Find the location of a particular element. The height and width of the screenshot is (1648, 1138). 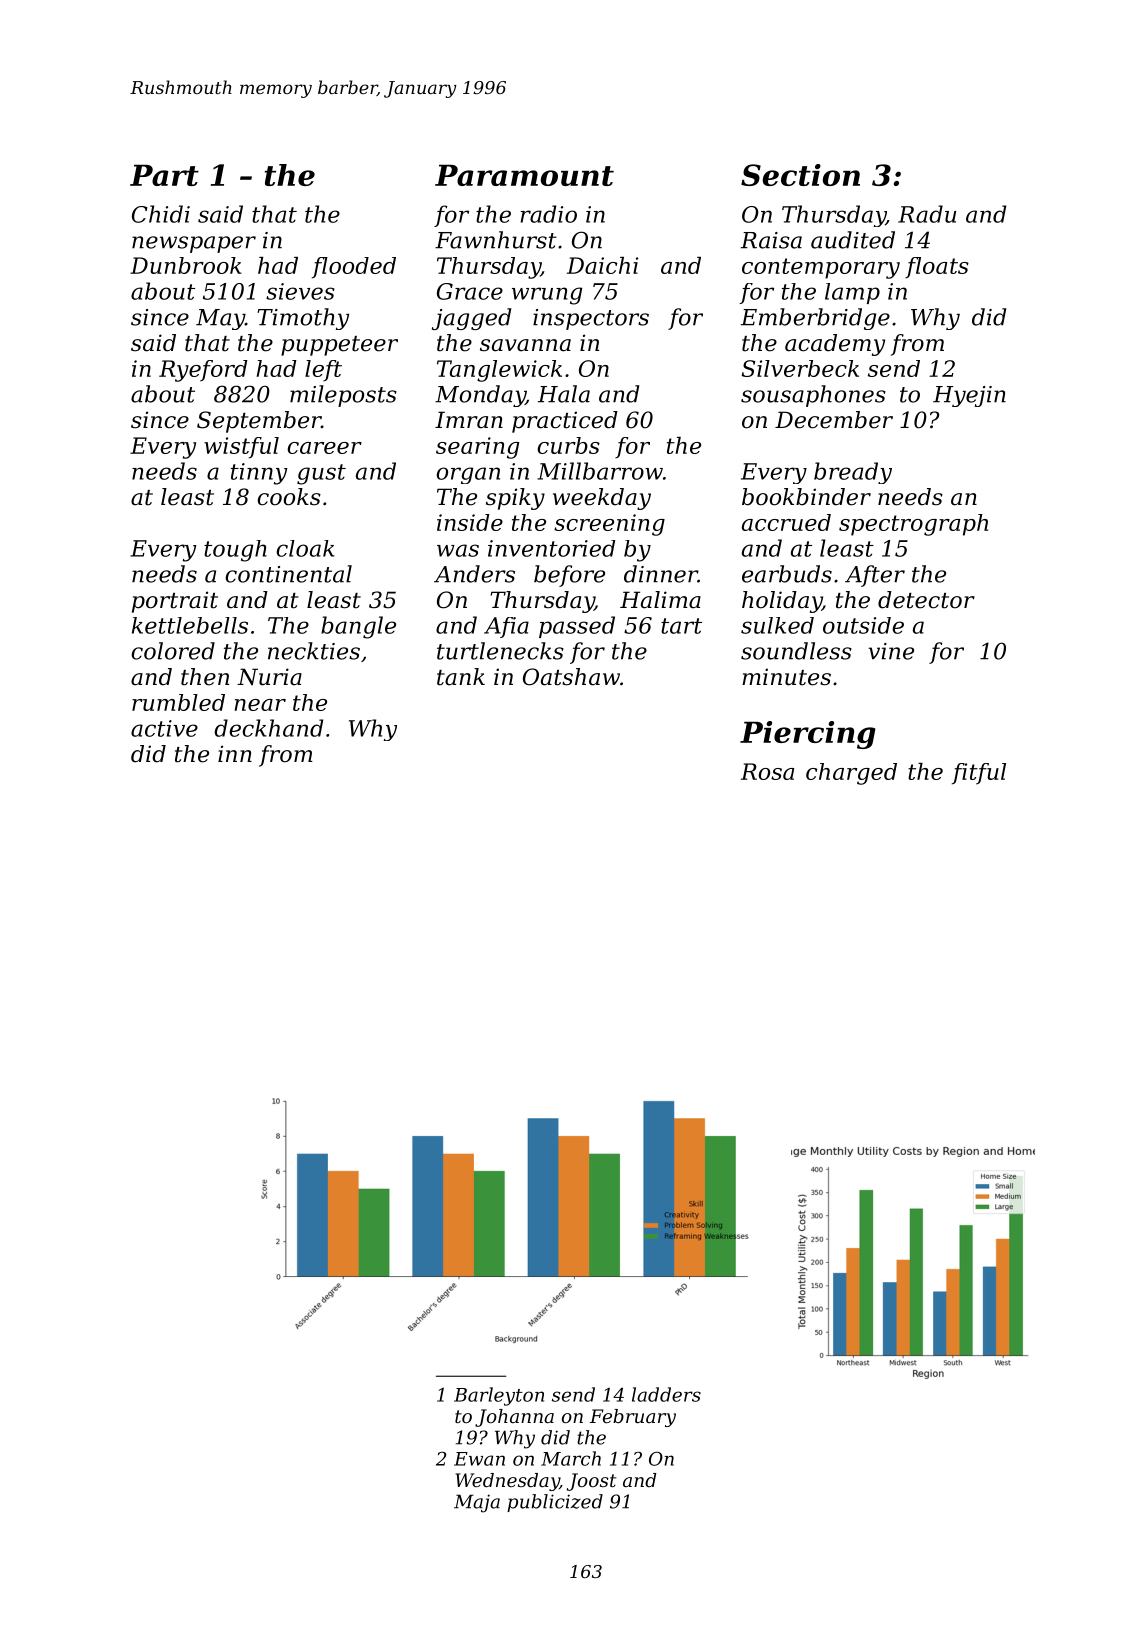

tank is located at coordinates (461, 677).
